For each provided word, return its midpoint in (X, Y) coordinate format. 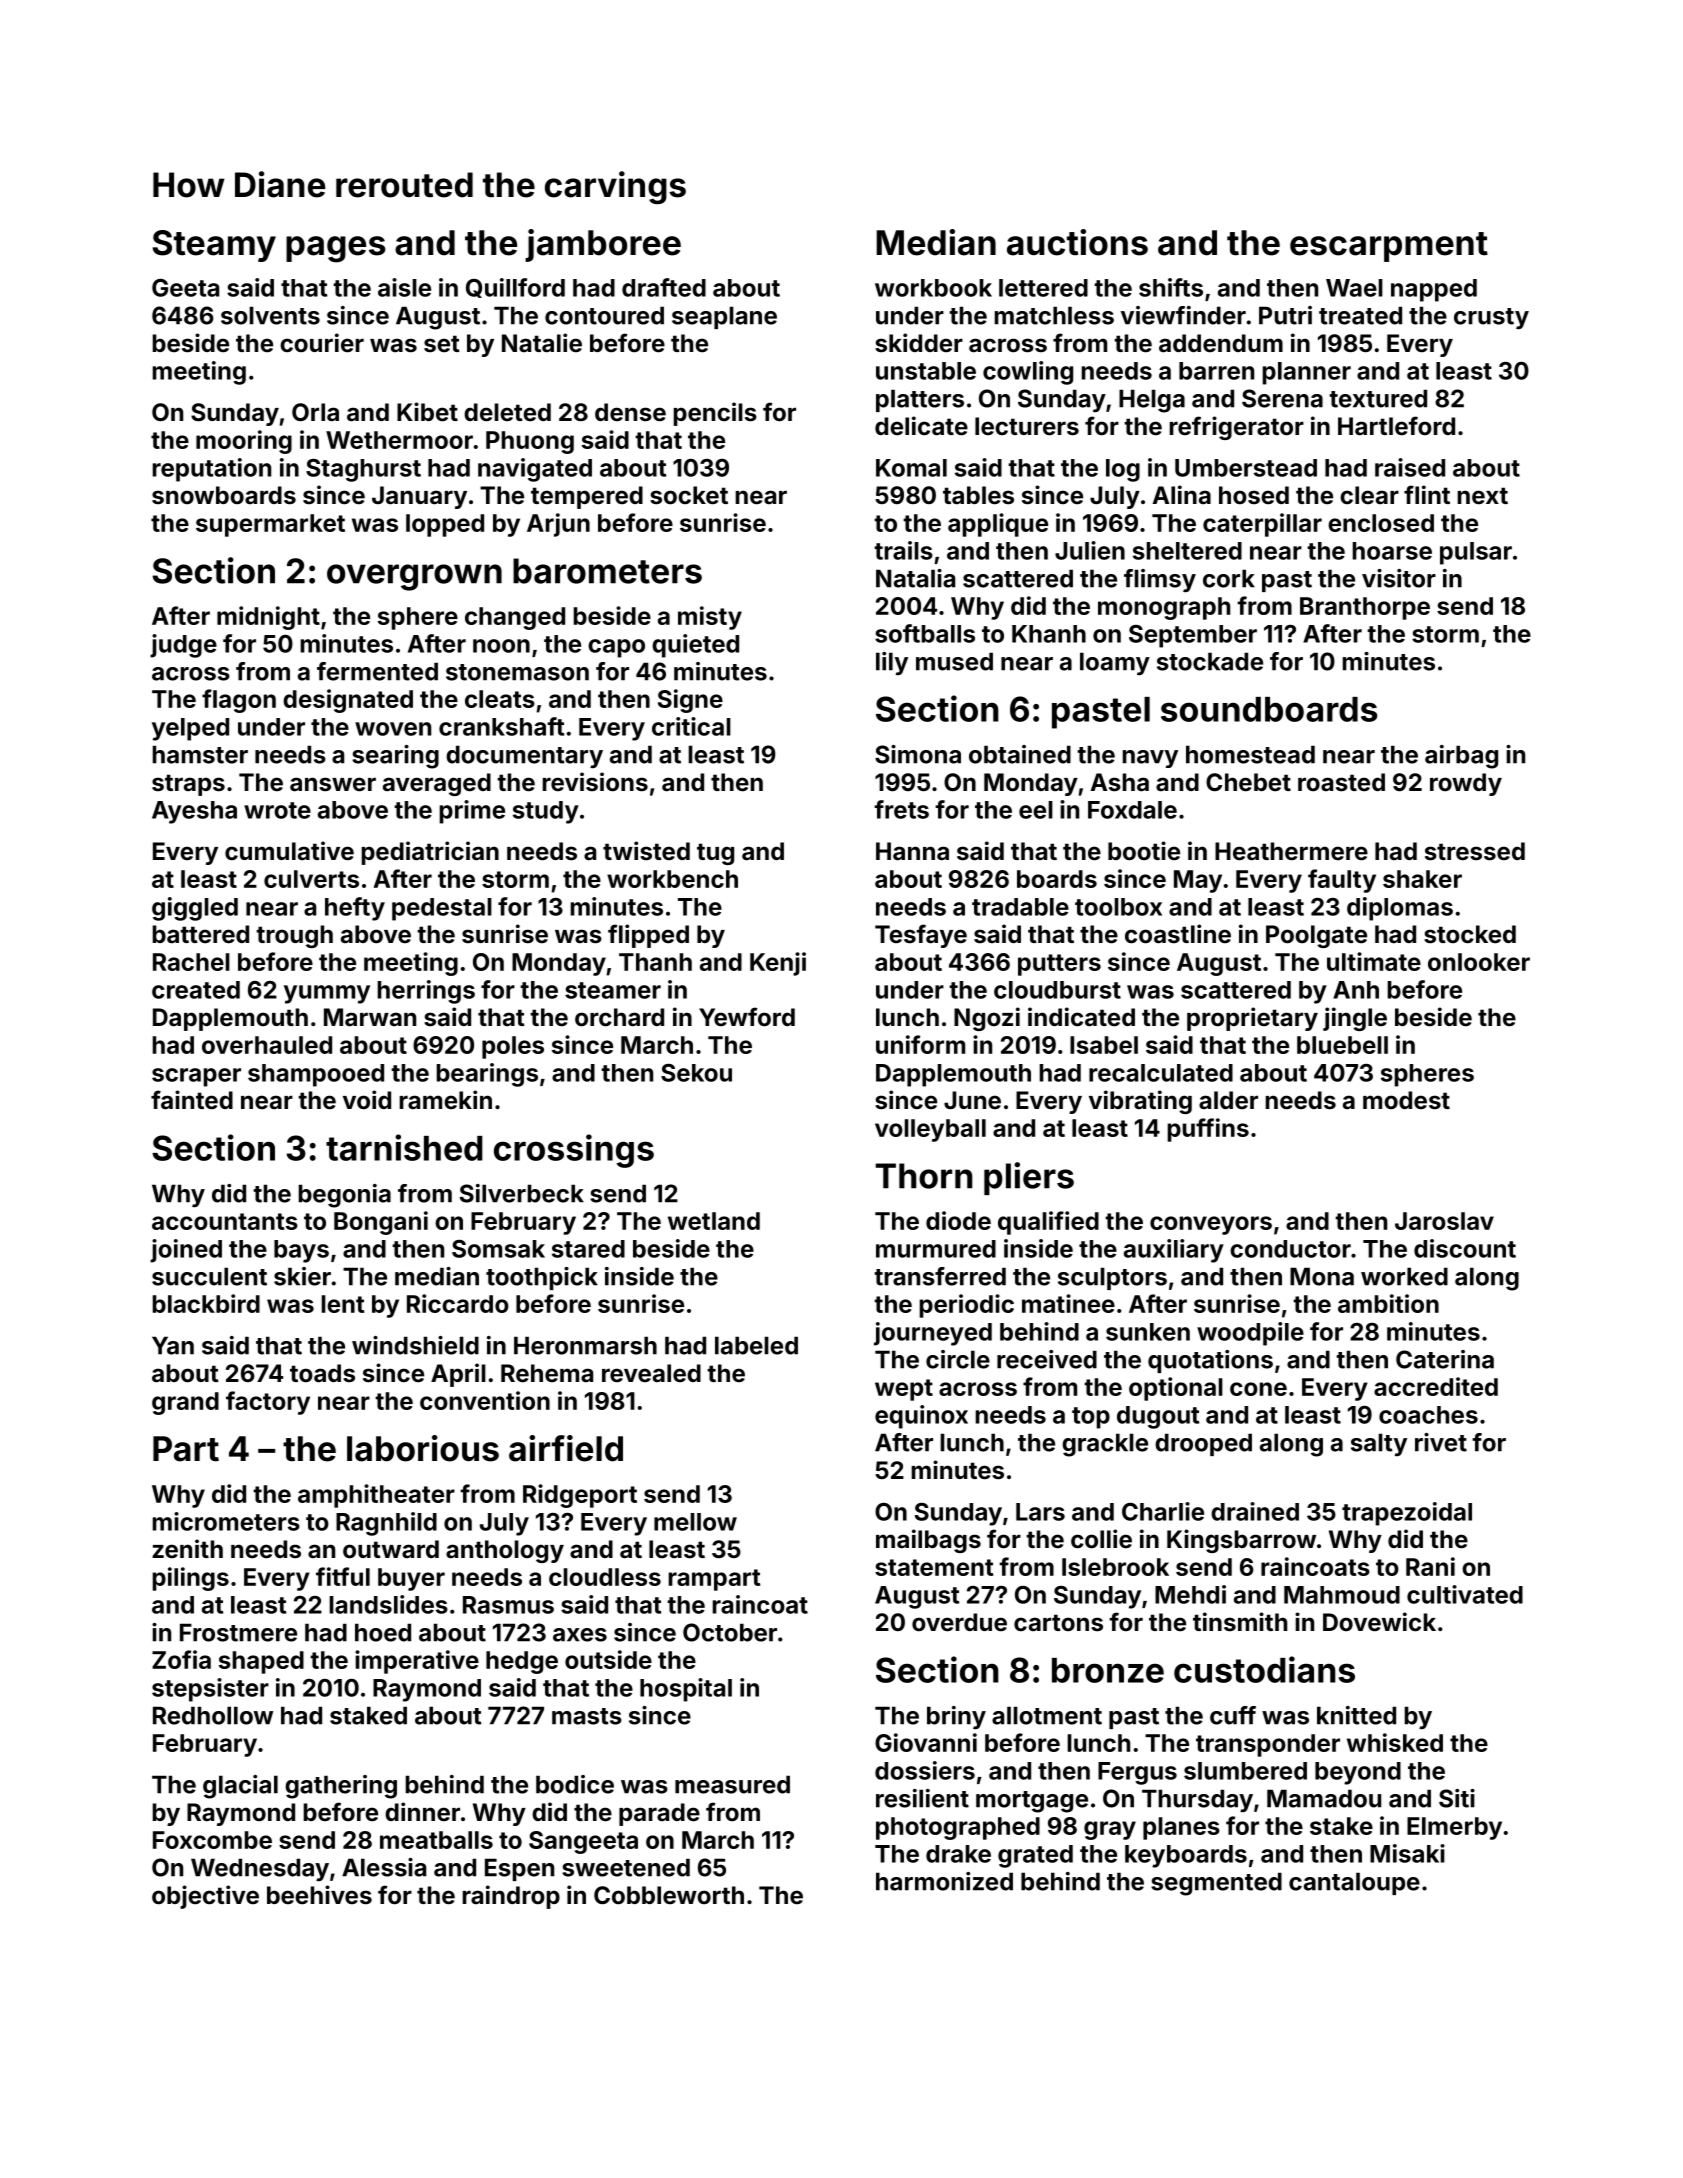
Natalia (915, 578)
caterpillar (1262, 525)
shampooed (316, 1075)
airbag (1461, 757)
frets (901, 809)
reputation (211, 470)
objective (205, 1897)
